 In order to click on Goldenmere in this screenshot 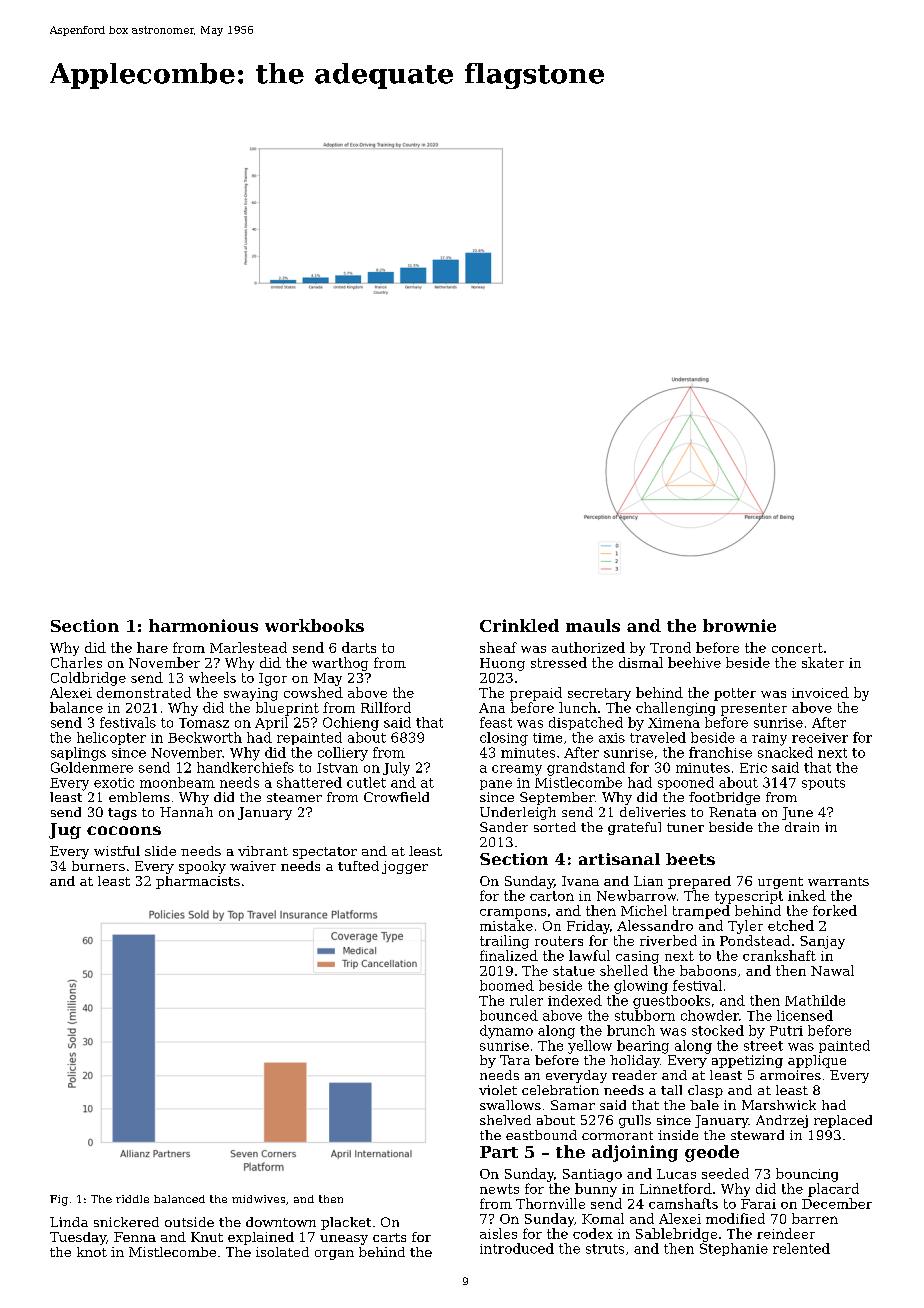, I will do `click(92, 767)`.
